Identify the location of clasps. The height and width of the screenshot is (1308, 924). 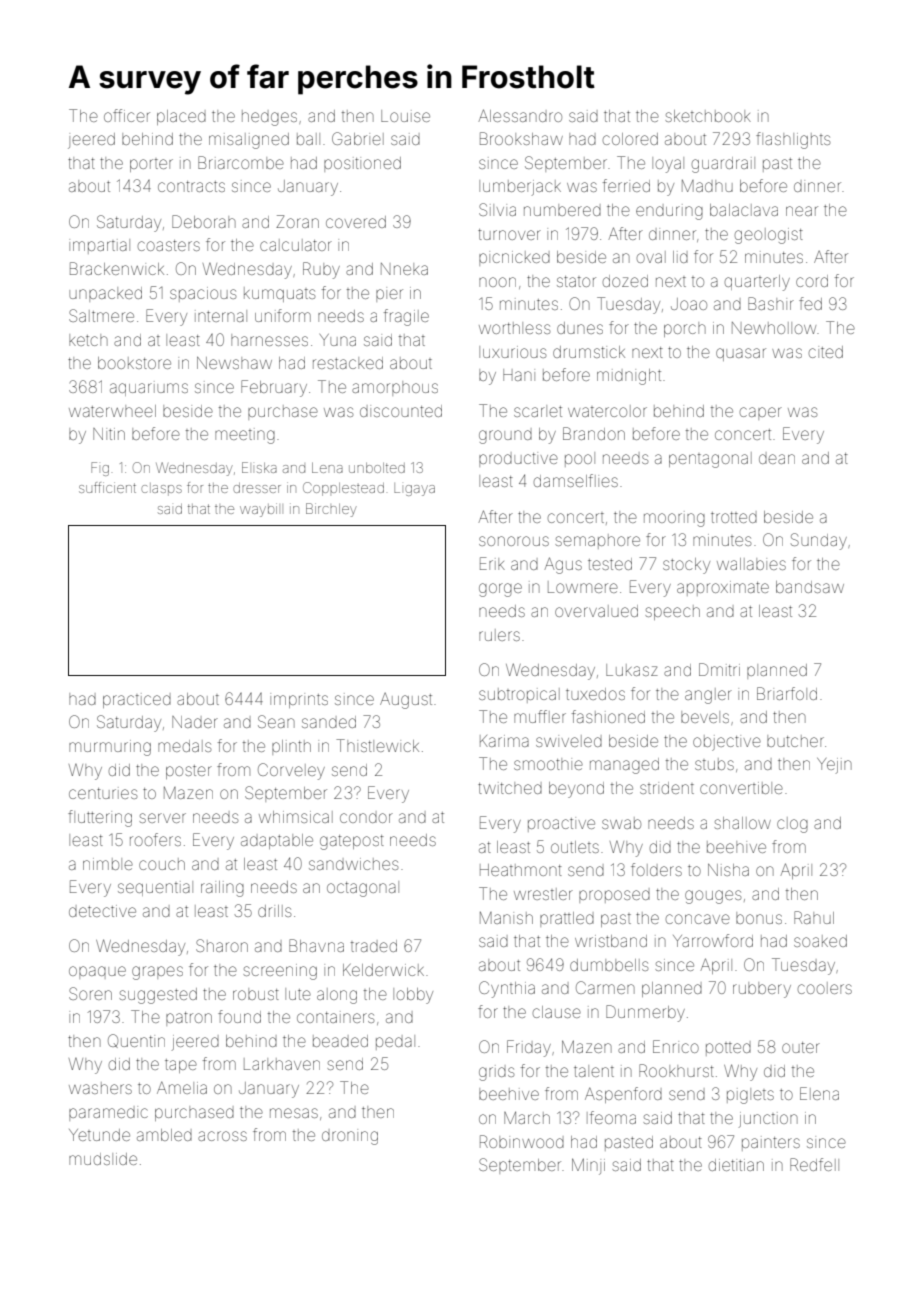
(161, 489).
